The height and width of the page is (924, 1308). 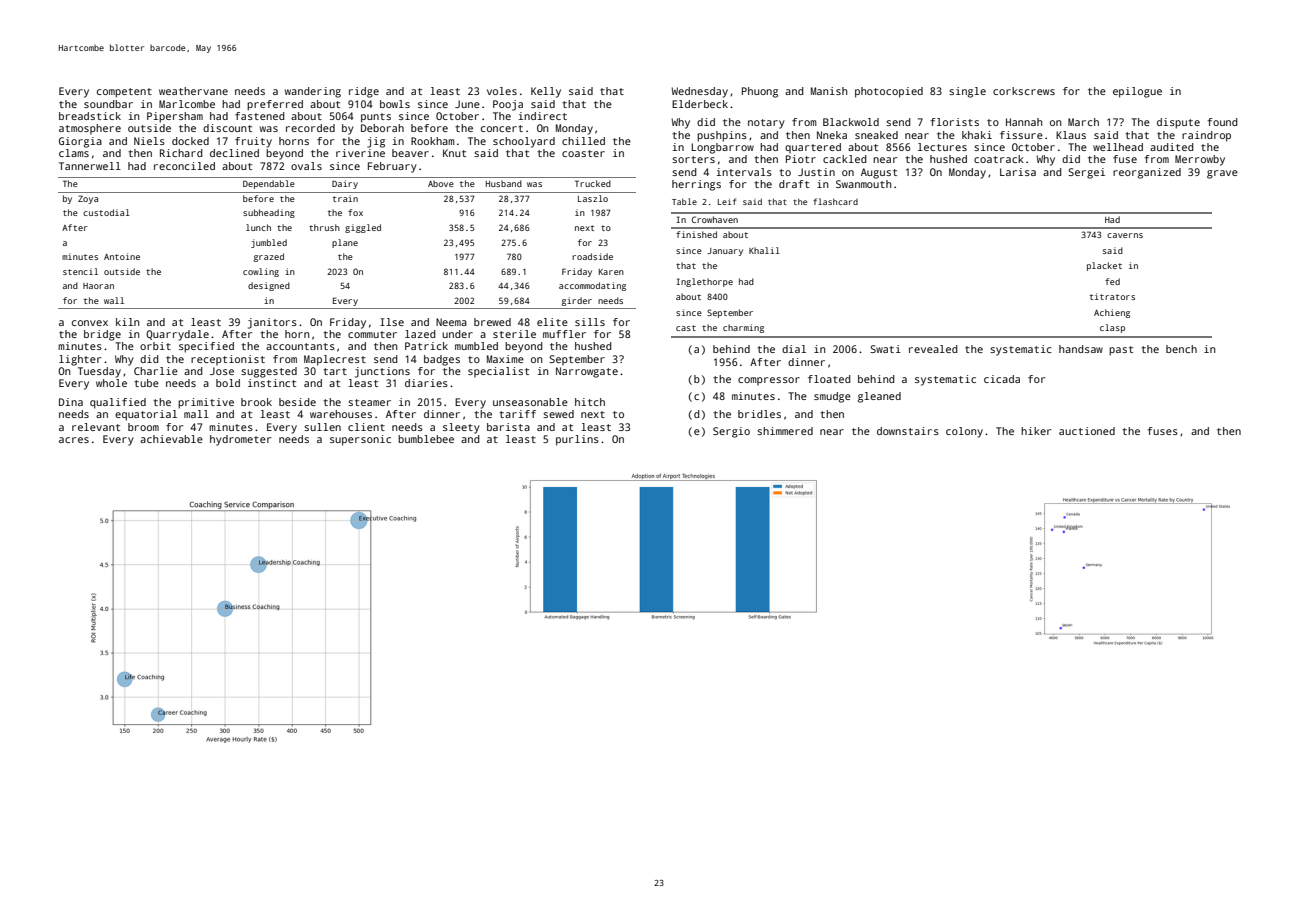 I want to click on designed, so click(x=269, y=286).
